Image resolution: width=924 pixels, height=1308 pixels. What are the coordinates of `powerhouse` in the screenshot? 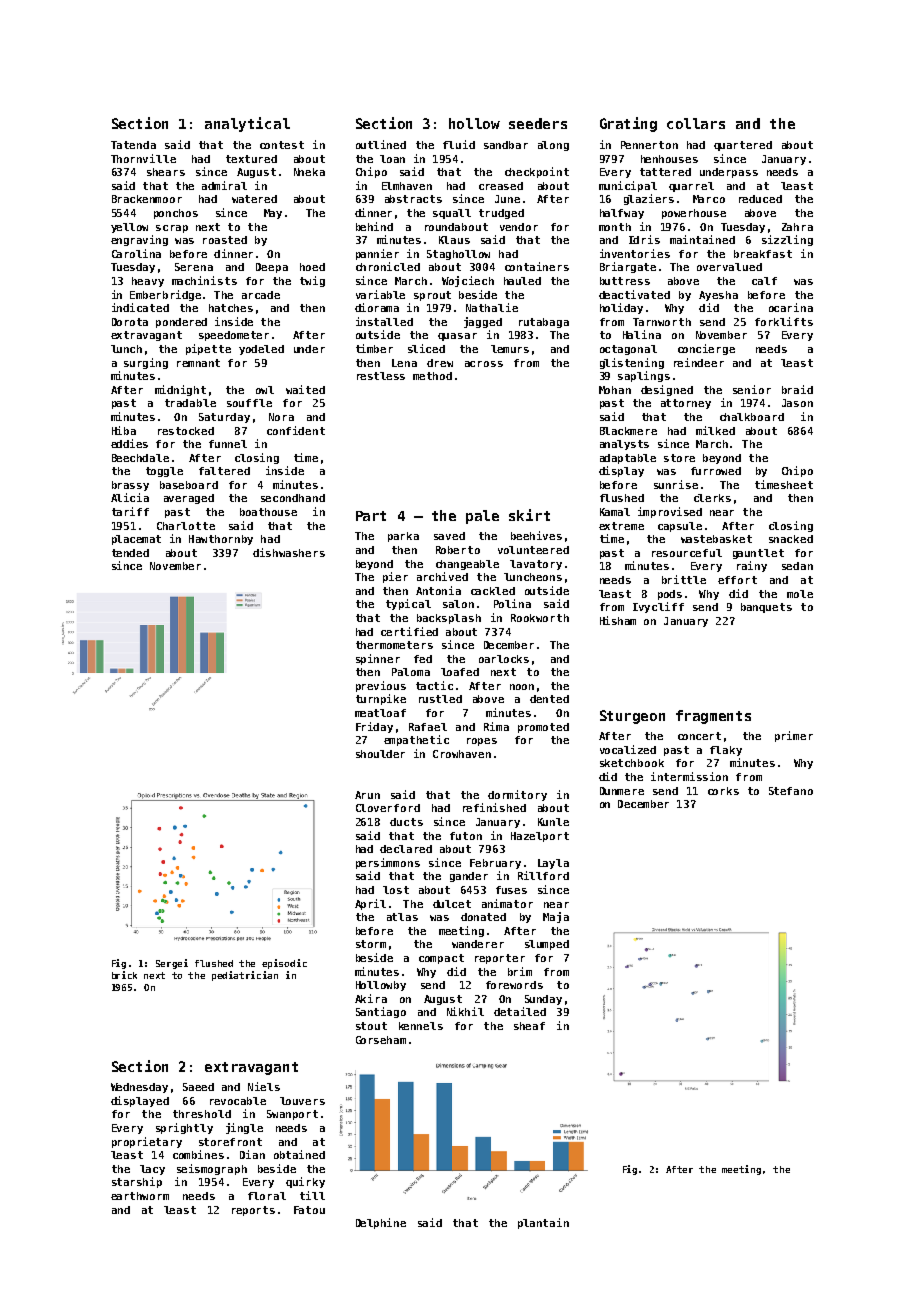 It's located at (694, 214).
